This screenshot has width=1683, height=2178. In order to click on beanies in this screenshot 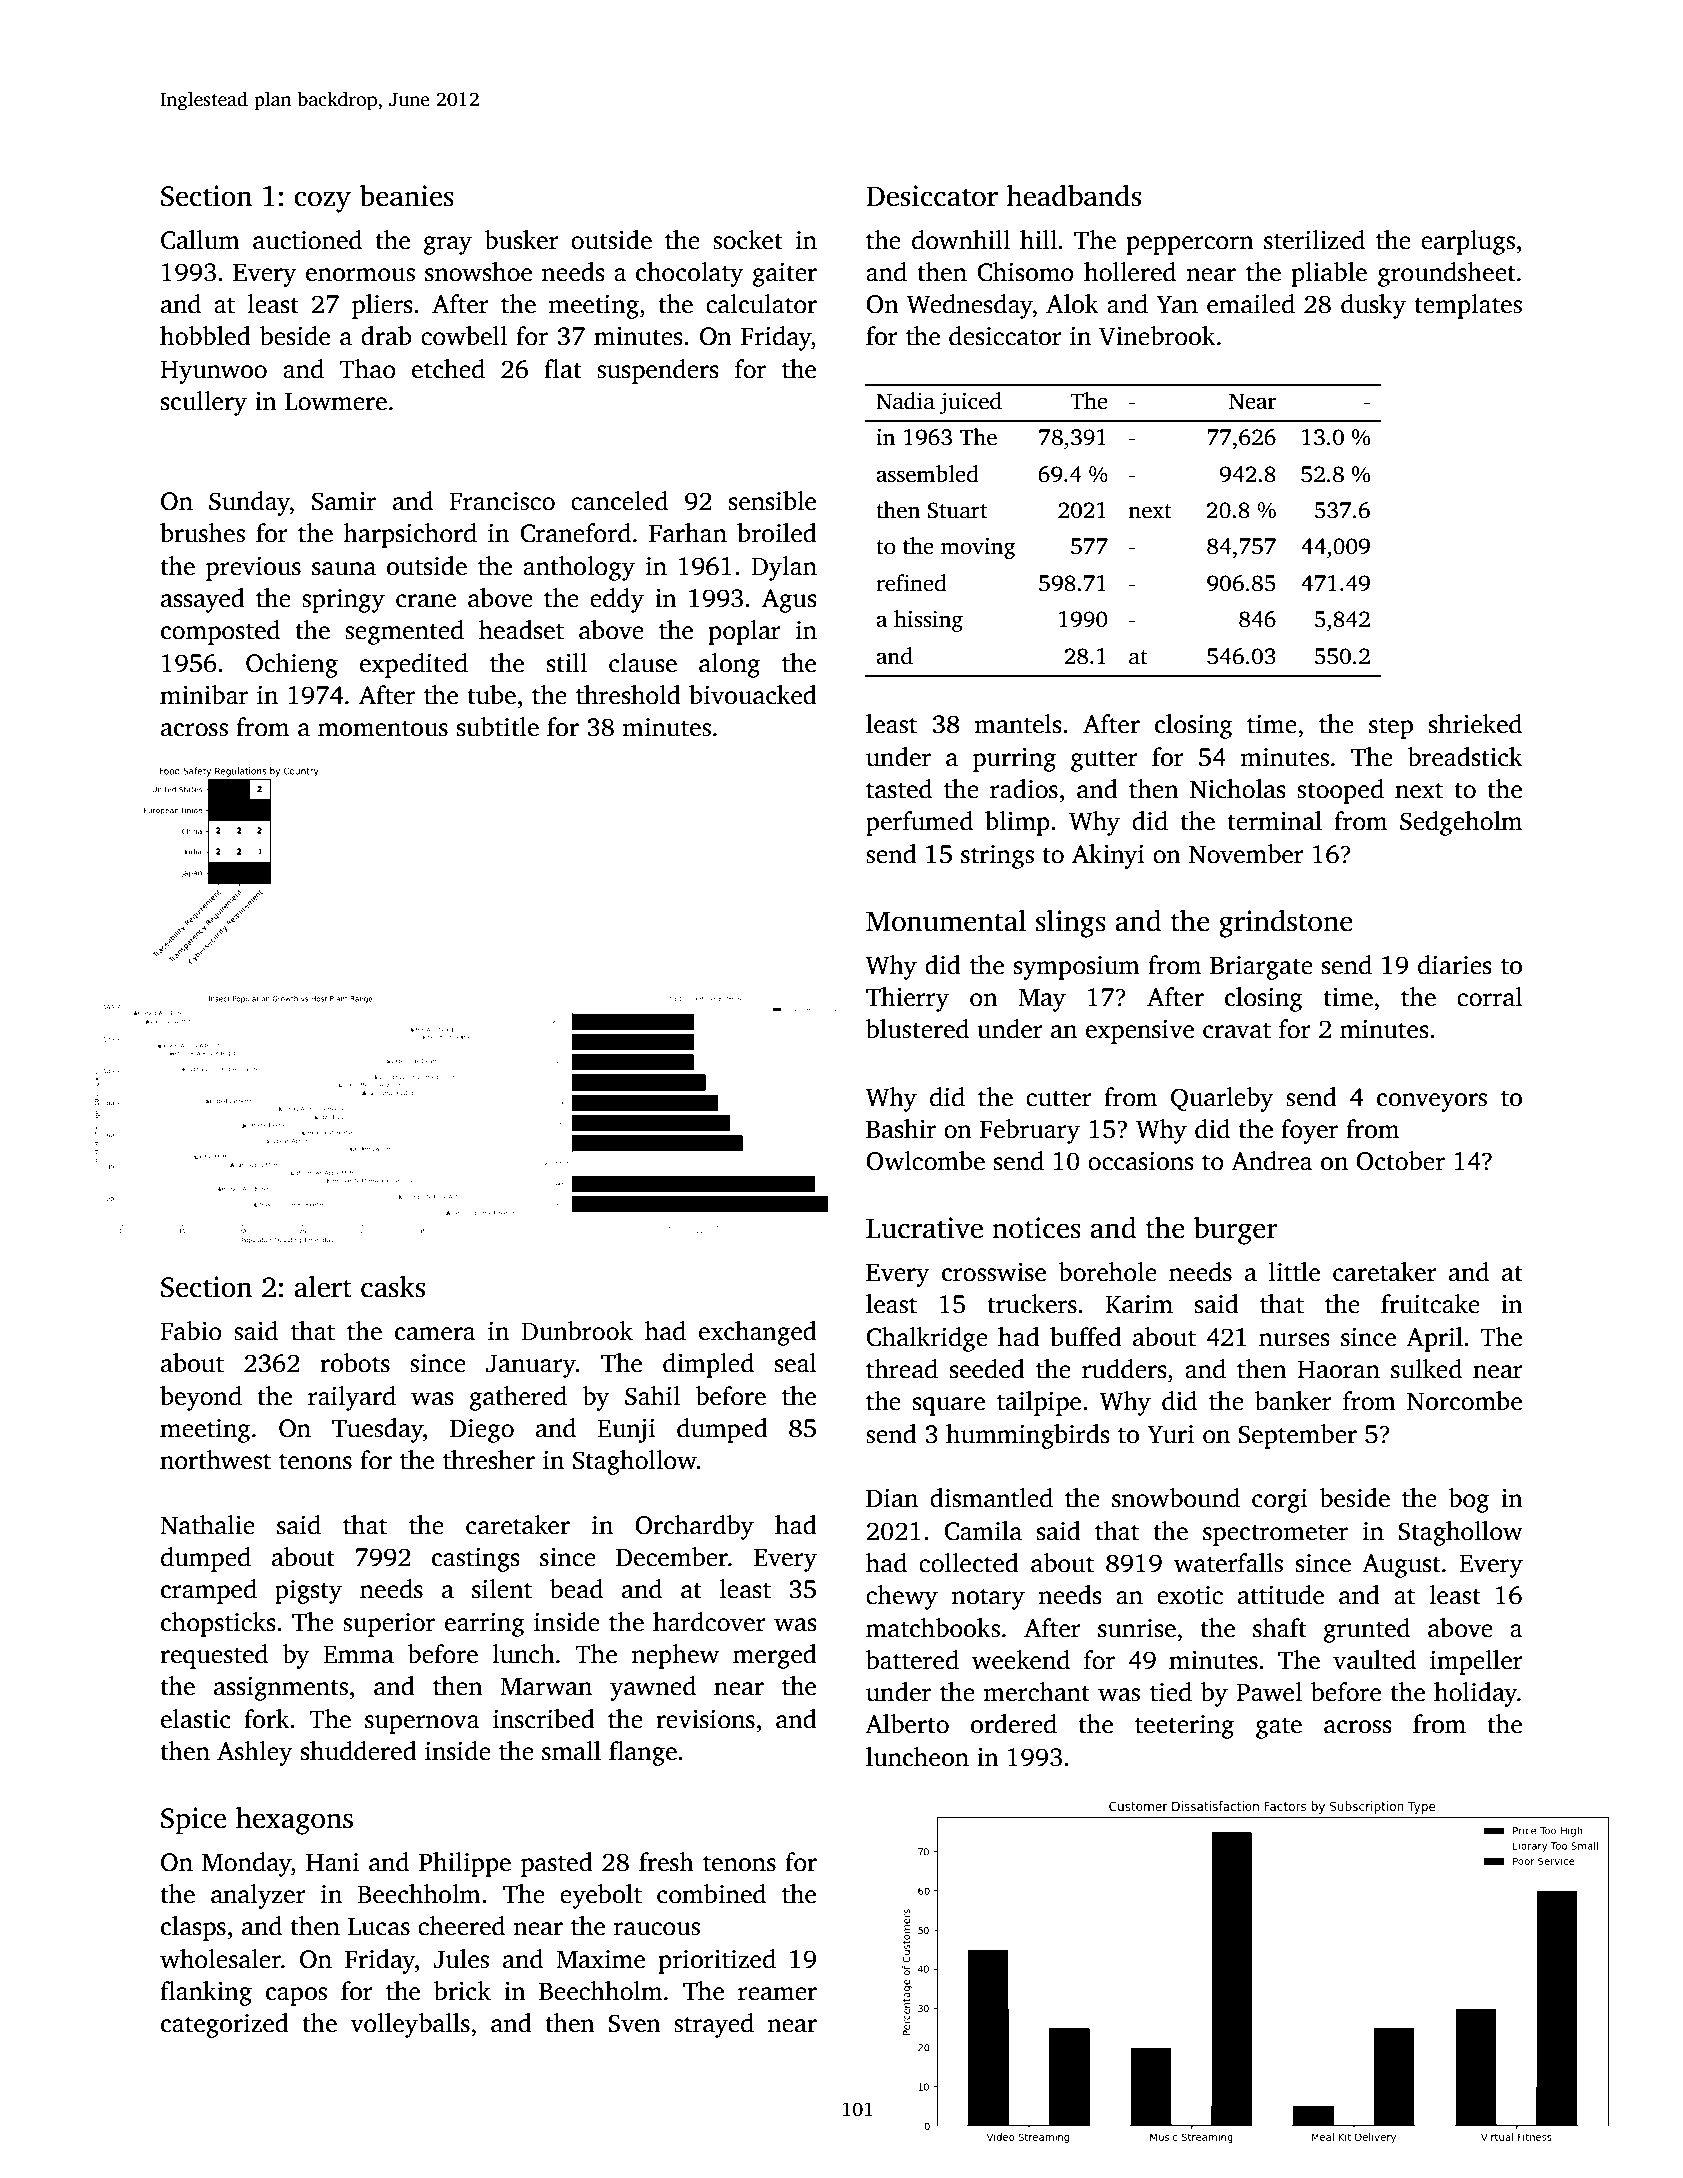, I will do `click(407, 195)`.
